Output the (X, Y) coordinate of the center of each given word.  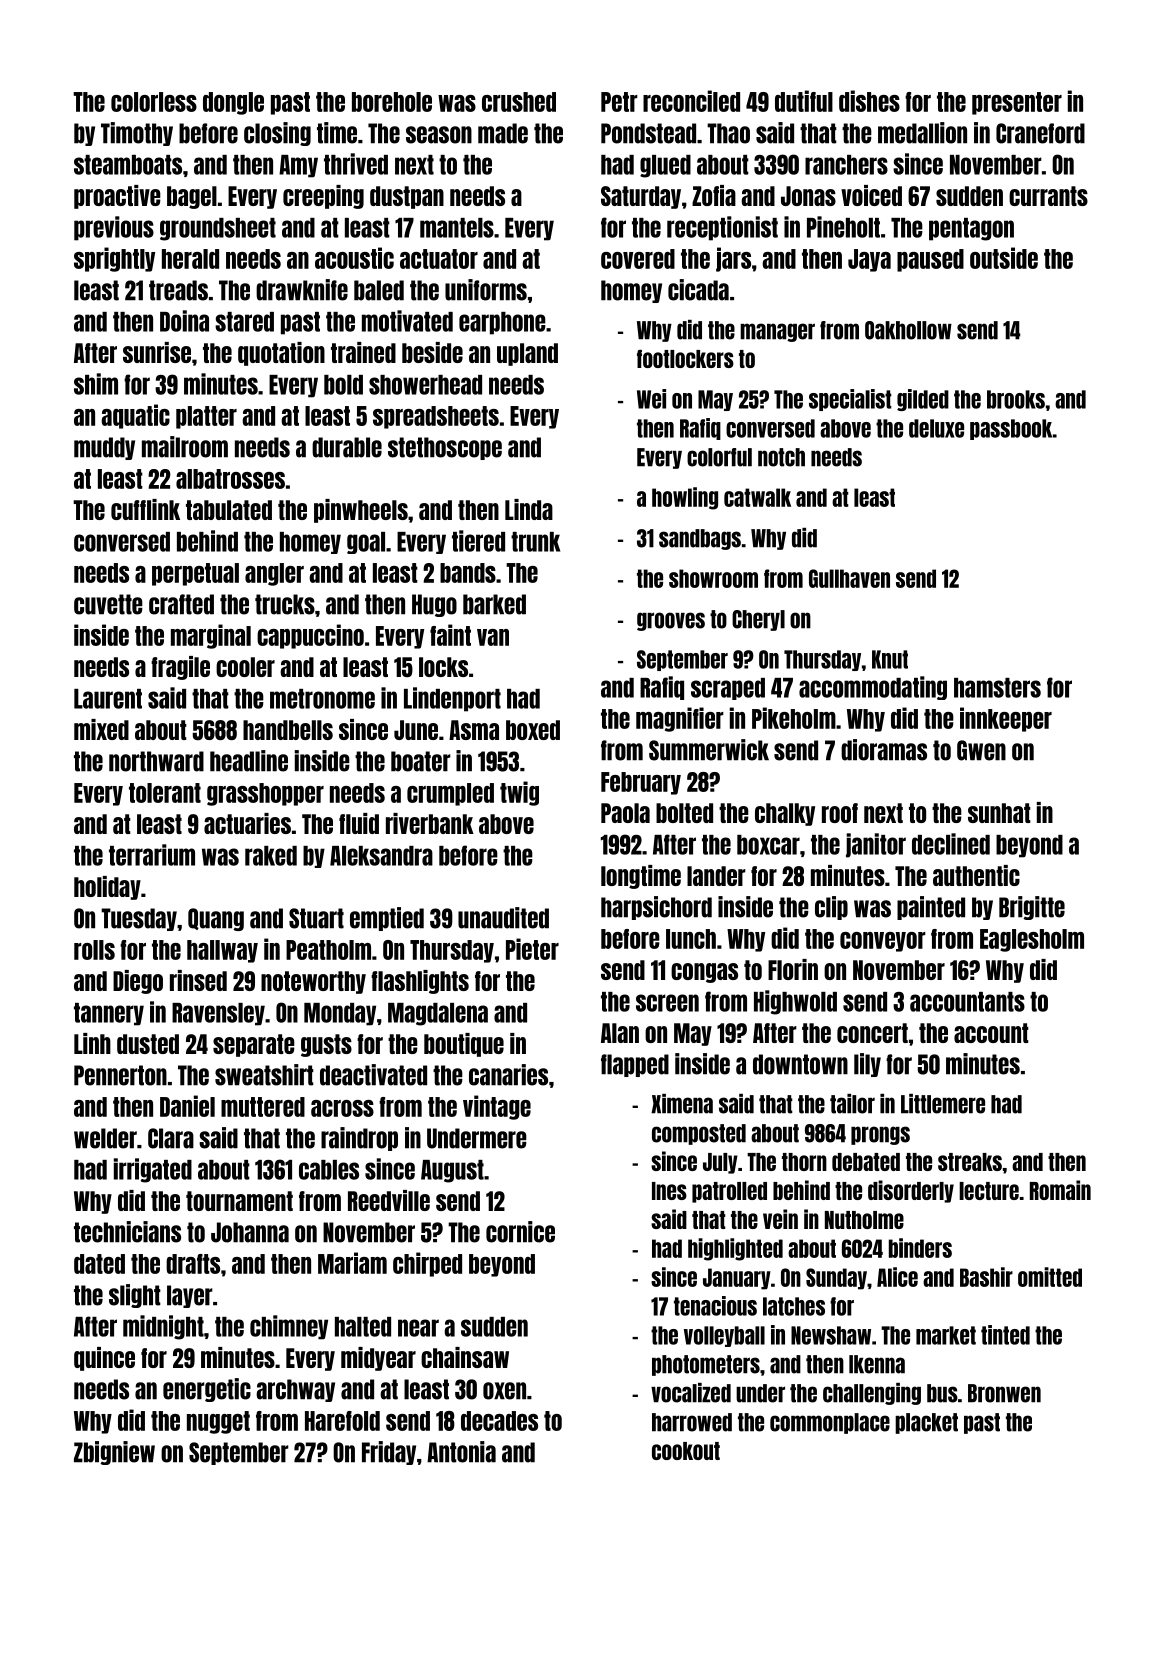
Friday (389, 1453)
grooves (671, 621)
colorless (154, 102)
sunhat (999, 813)
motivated (407, 321)
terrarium (152, 855)
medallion (922, 133)
